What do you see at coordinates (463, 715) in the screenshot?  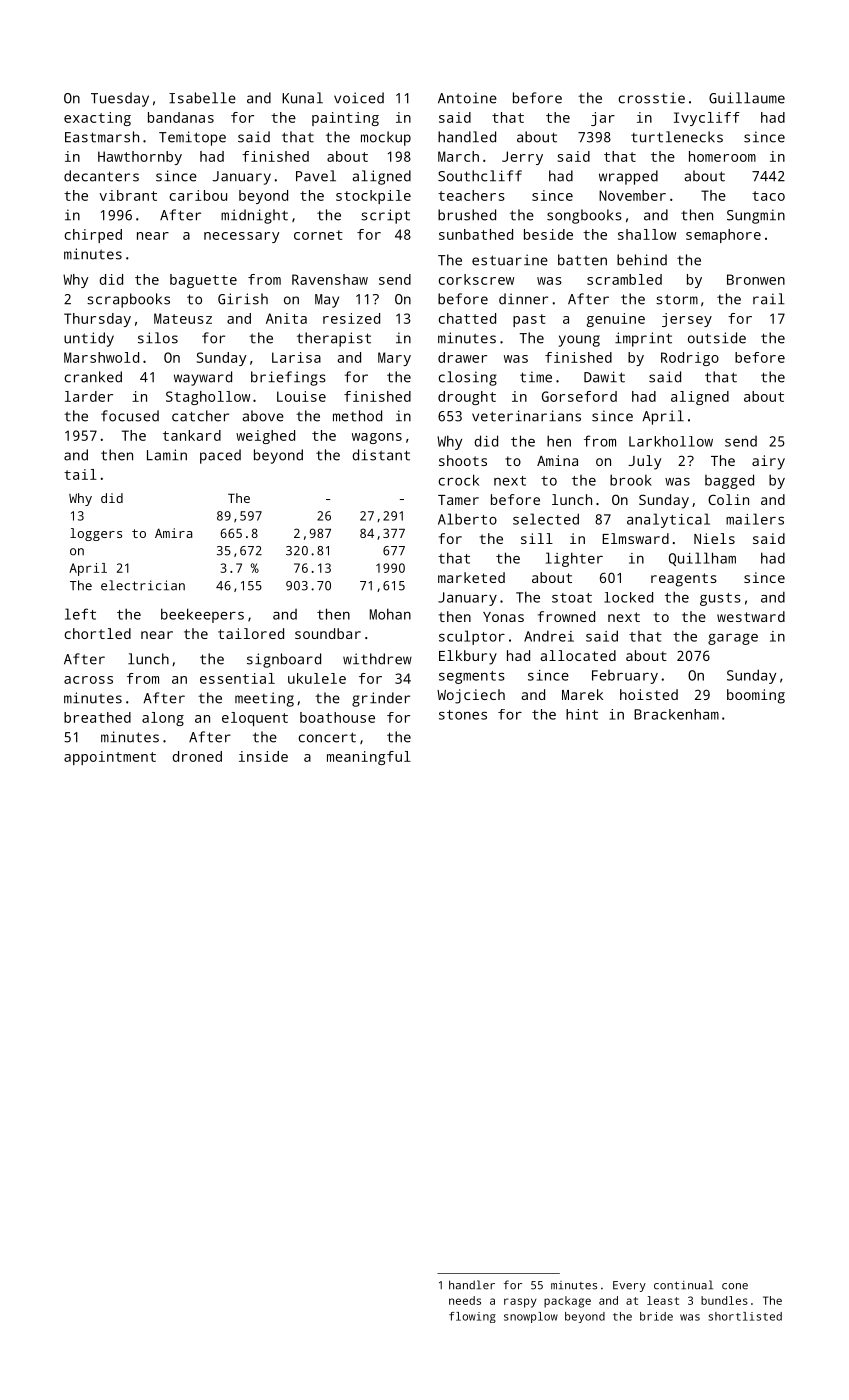 I see `stones` at bounding box center [463, 715].
